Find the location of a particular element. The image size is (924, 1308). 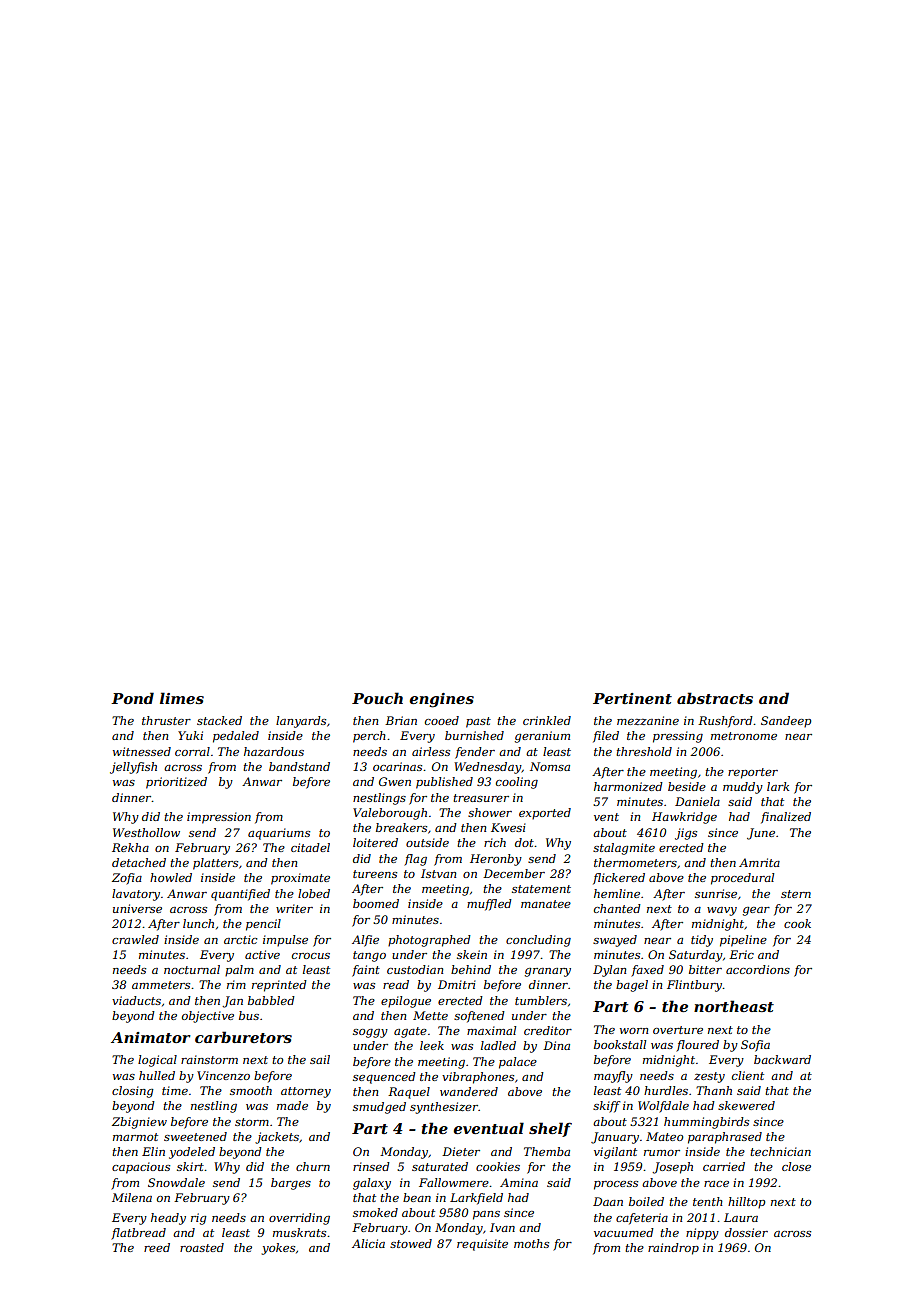

skewered is located at coordinates (746, 1105).
